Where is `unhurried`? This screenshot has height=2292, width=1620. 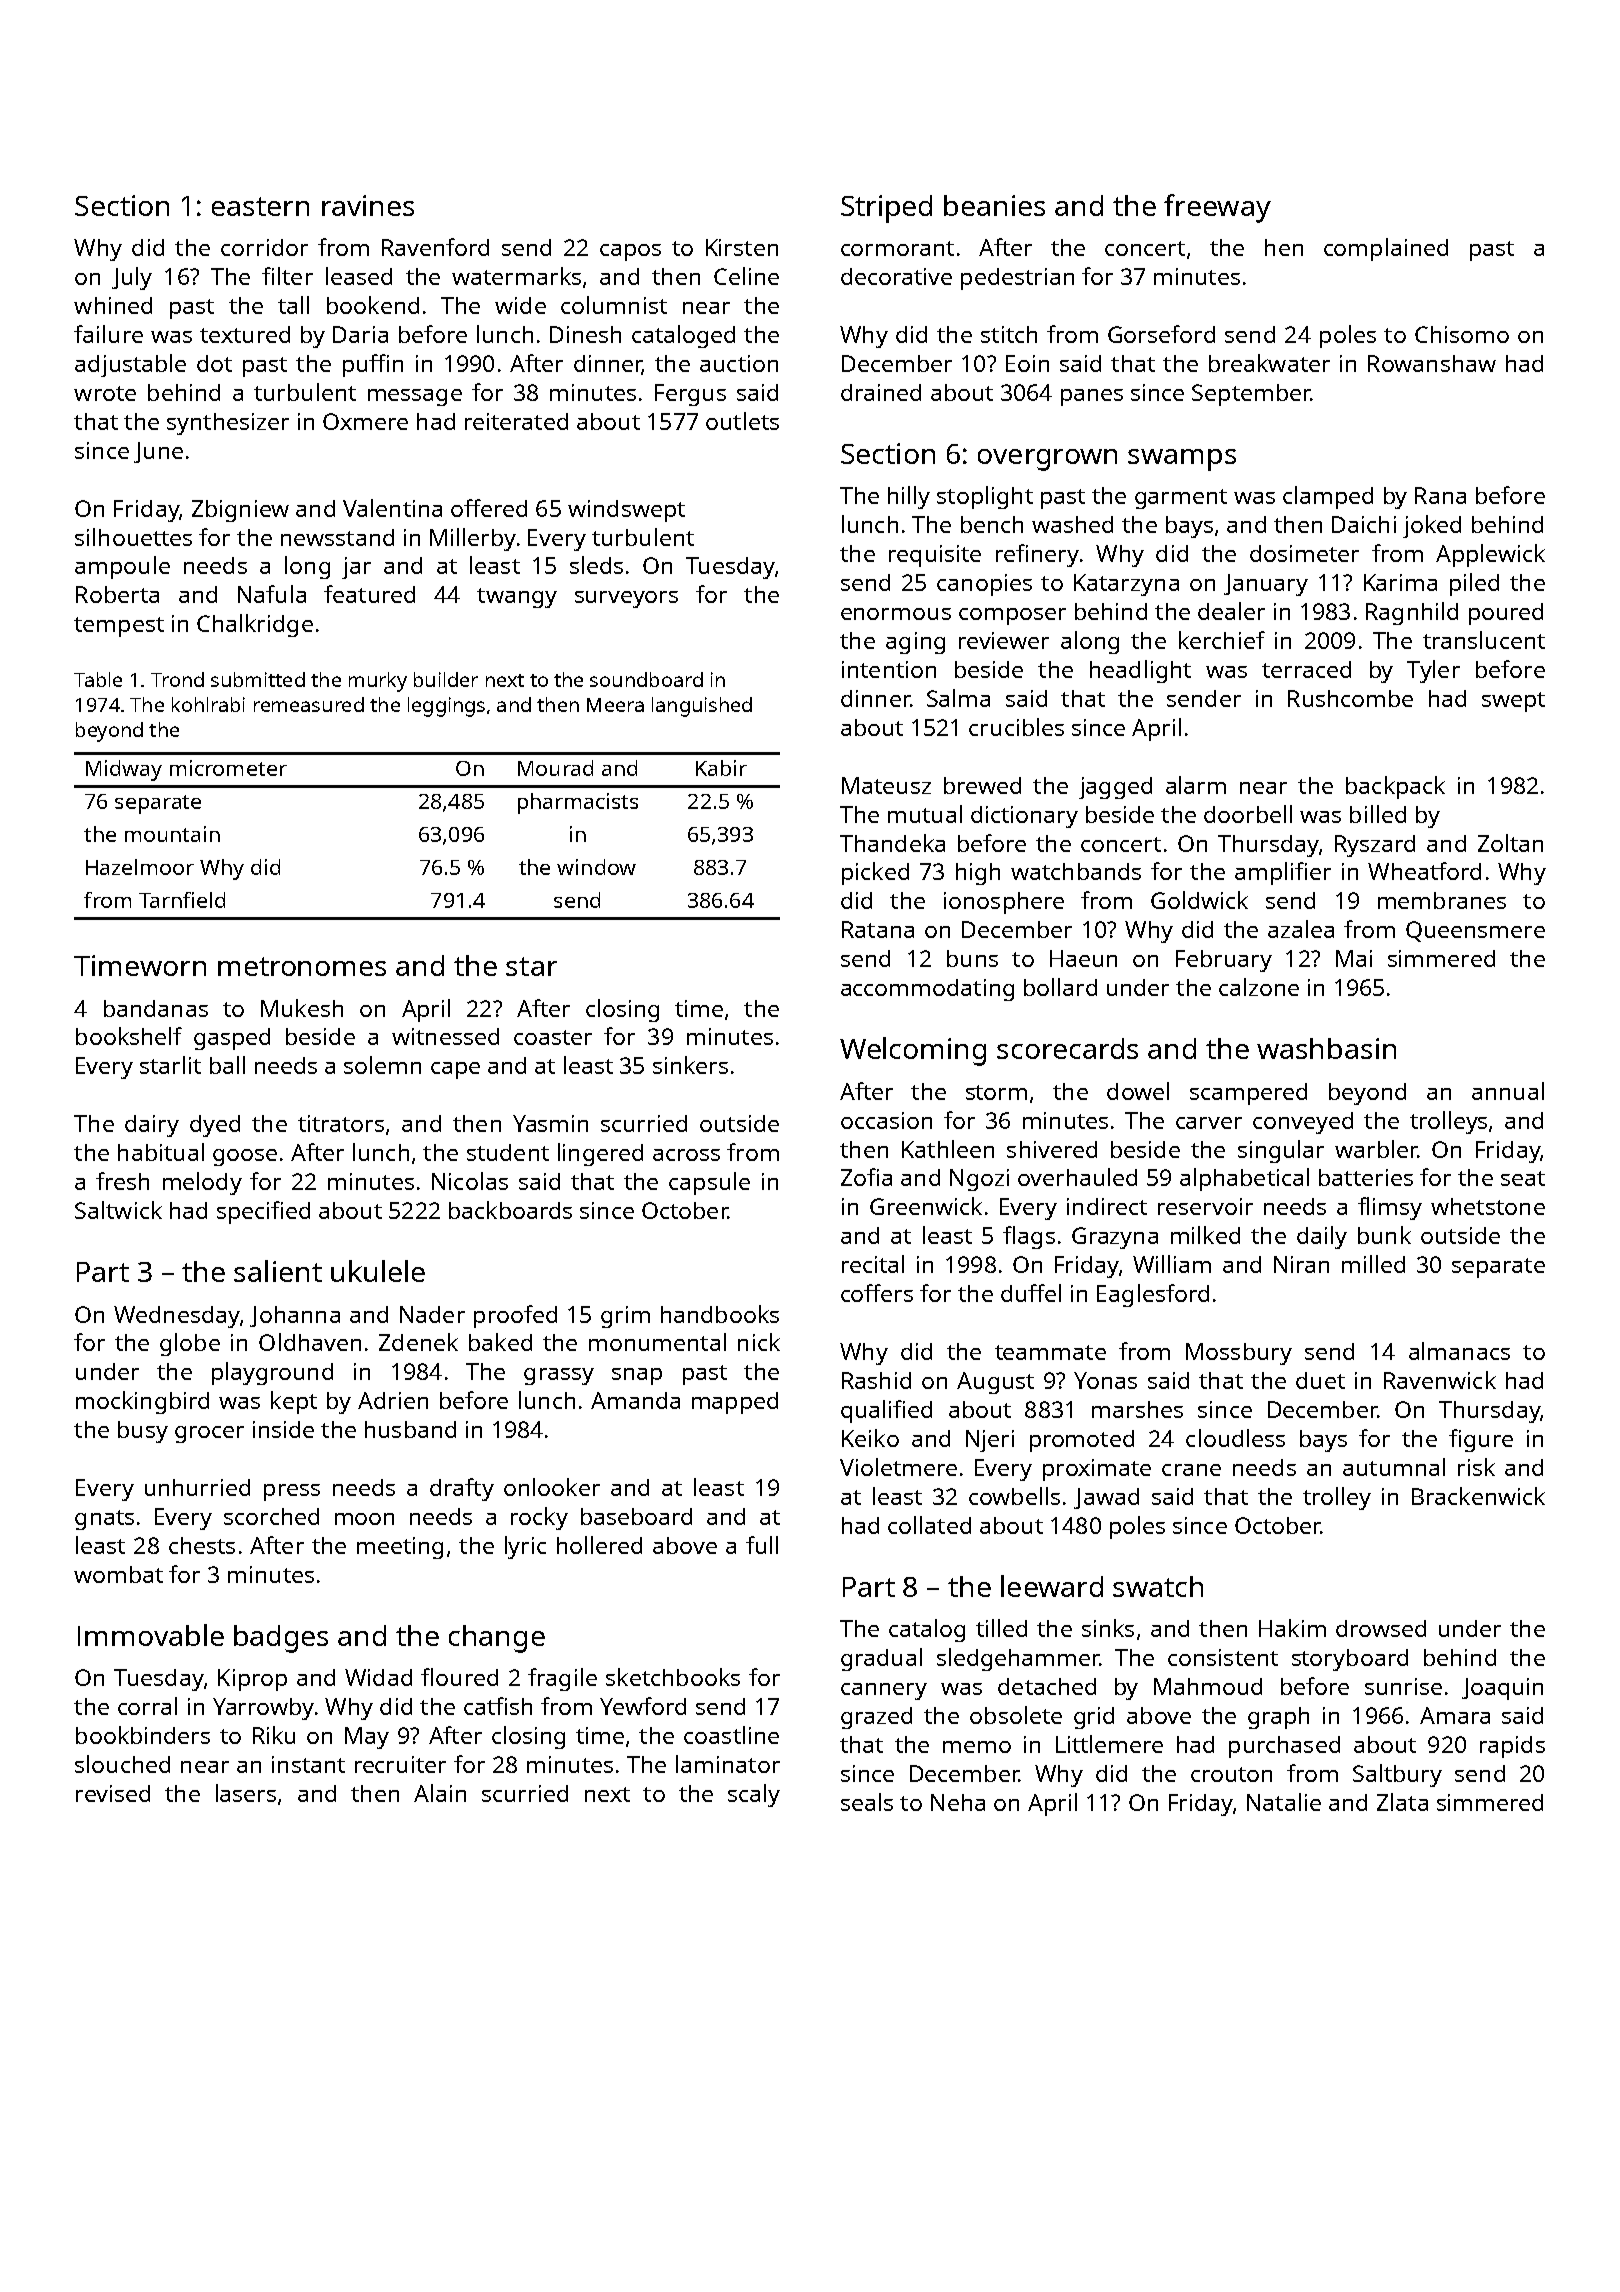 unhurried is located at coordinates (197, 1487).
